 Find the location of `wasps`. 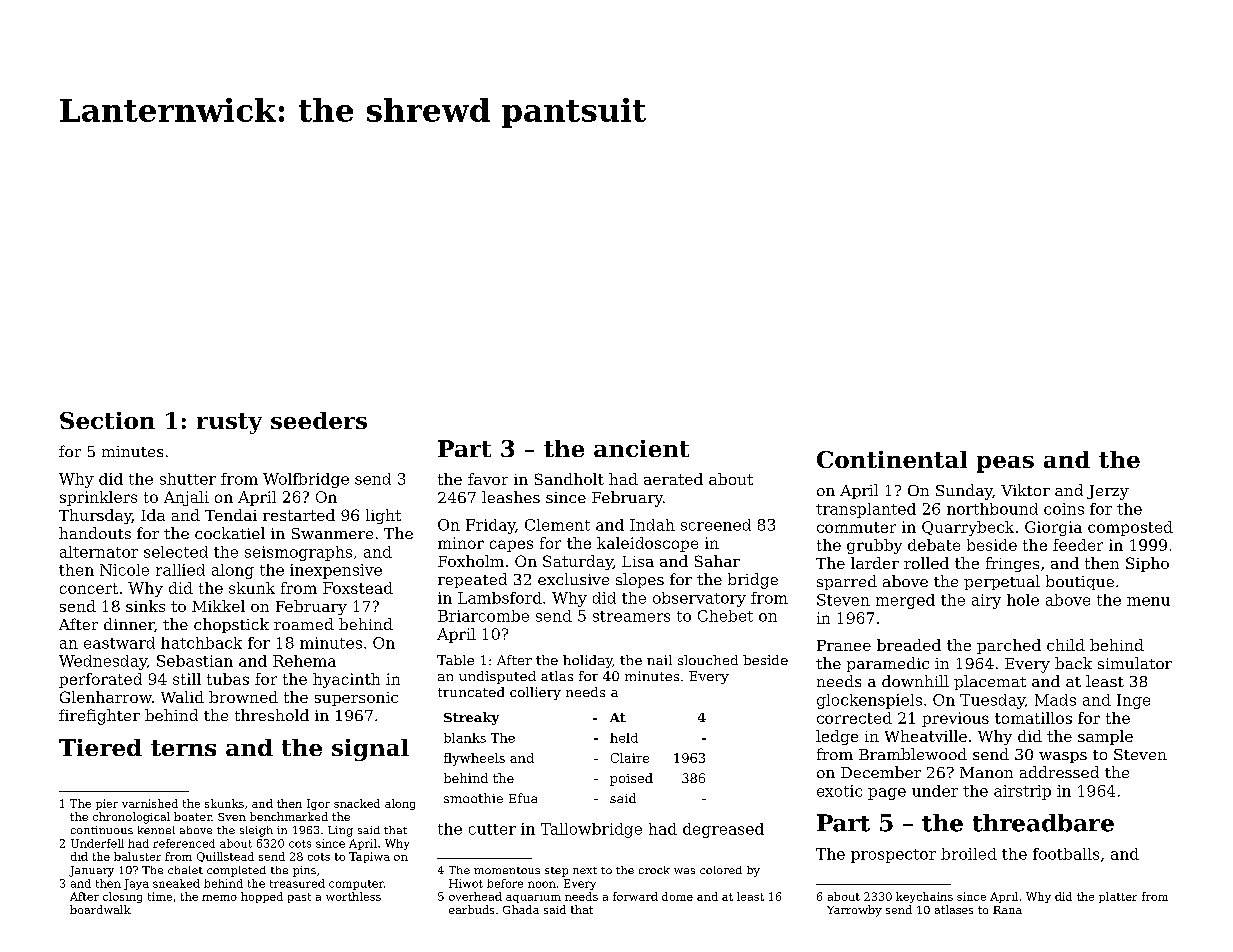

wasps is located at coordinates (1063, 757).
